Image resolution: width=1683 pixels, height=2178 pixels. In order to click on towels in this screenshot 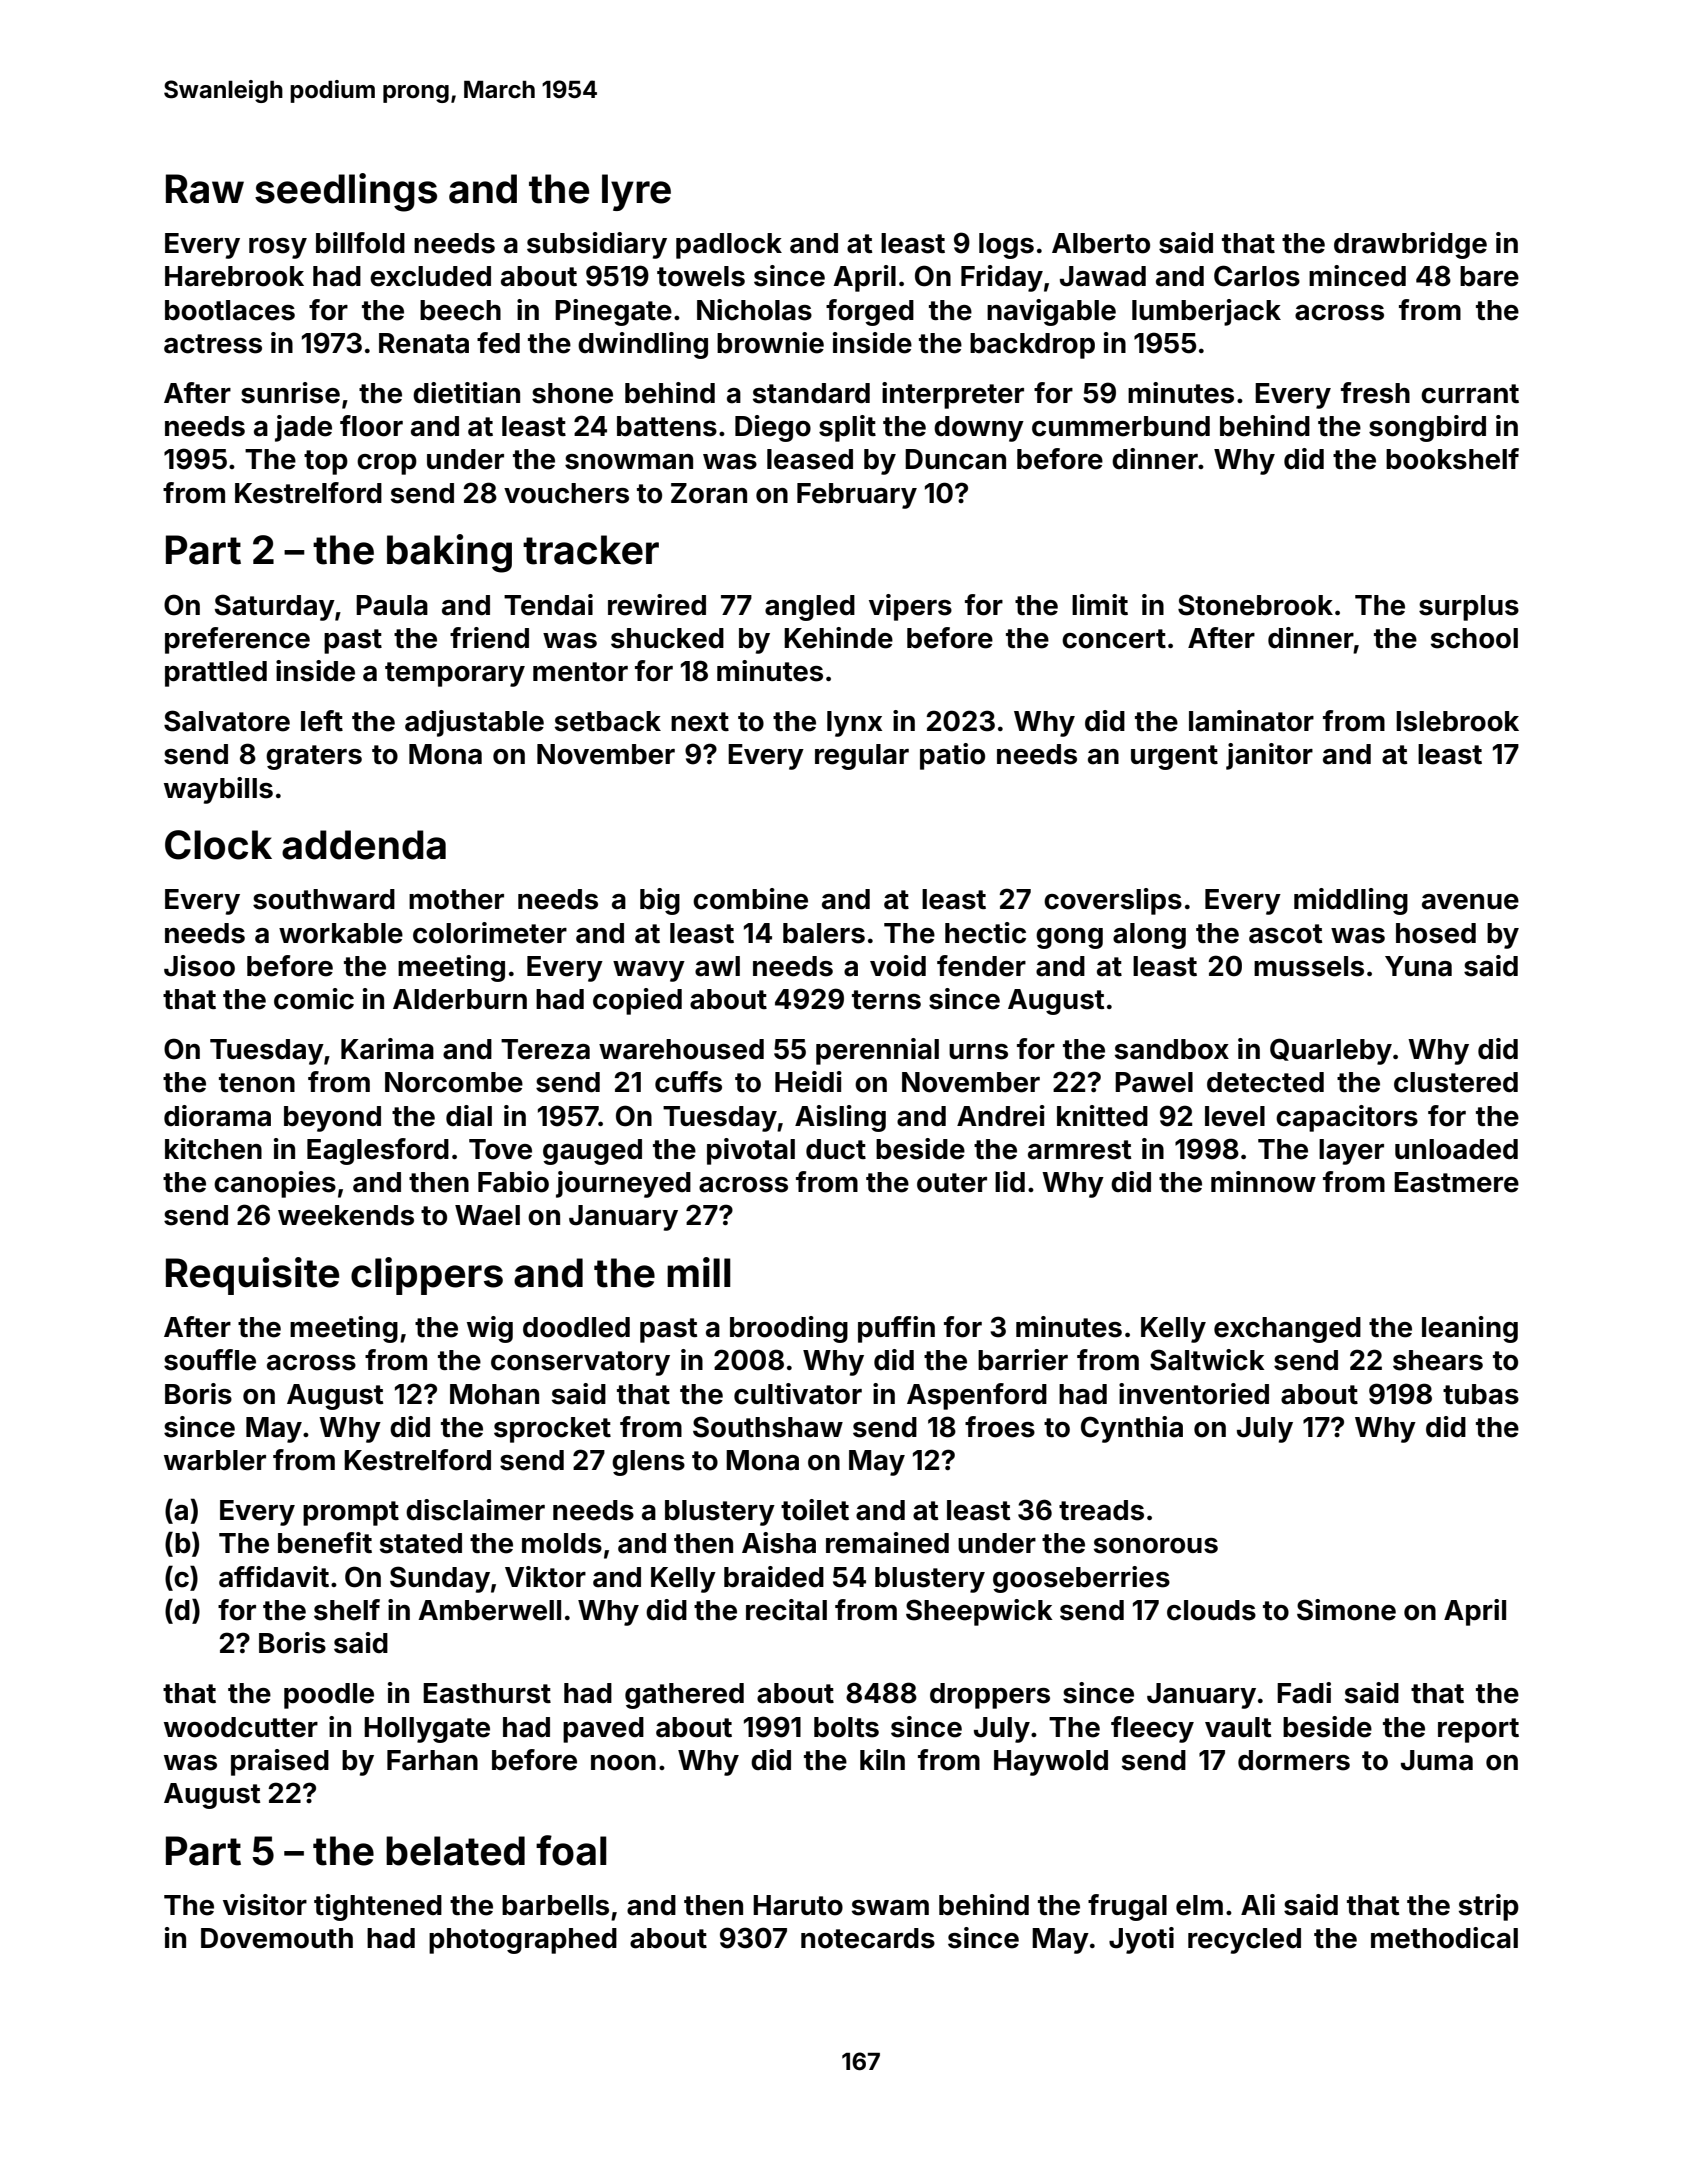, I will do `click(701, 276)`.
